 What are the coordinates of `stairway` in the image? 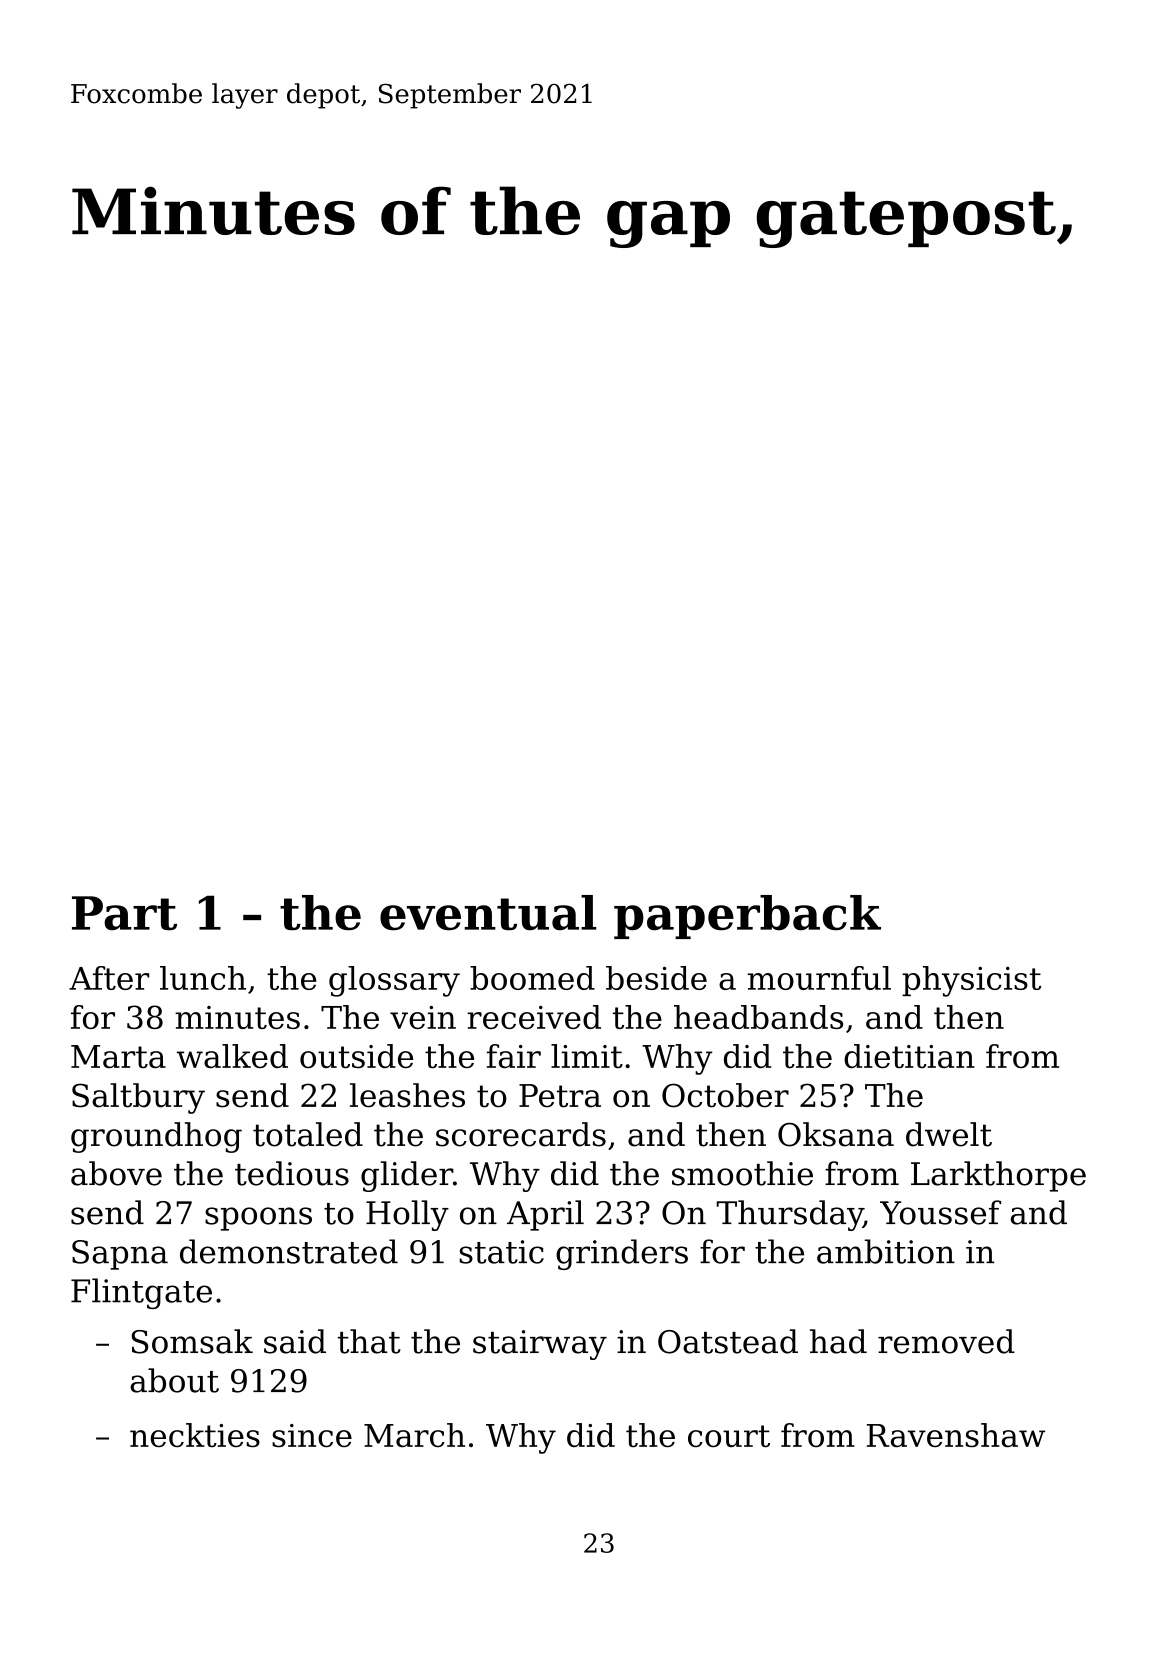 It's located at (540, 1345).
